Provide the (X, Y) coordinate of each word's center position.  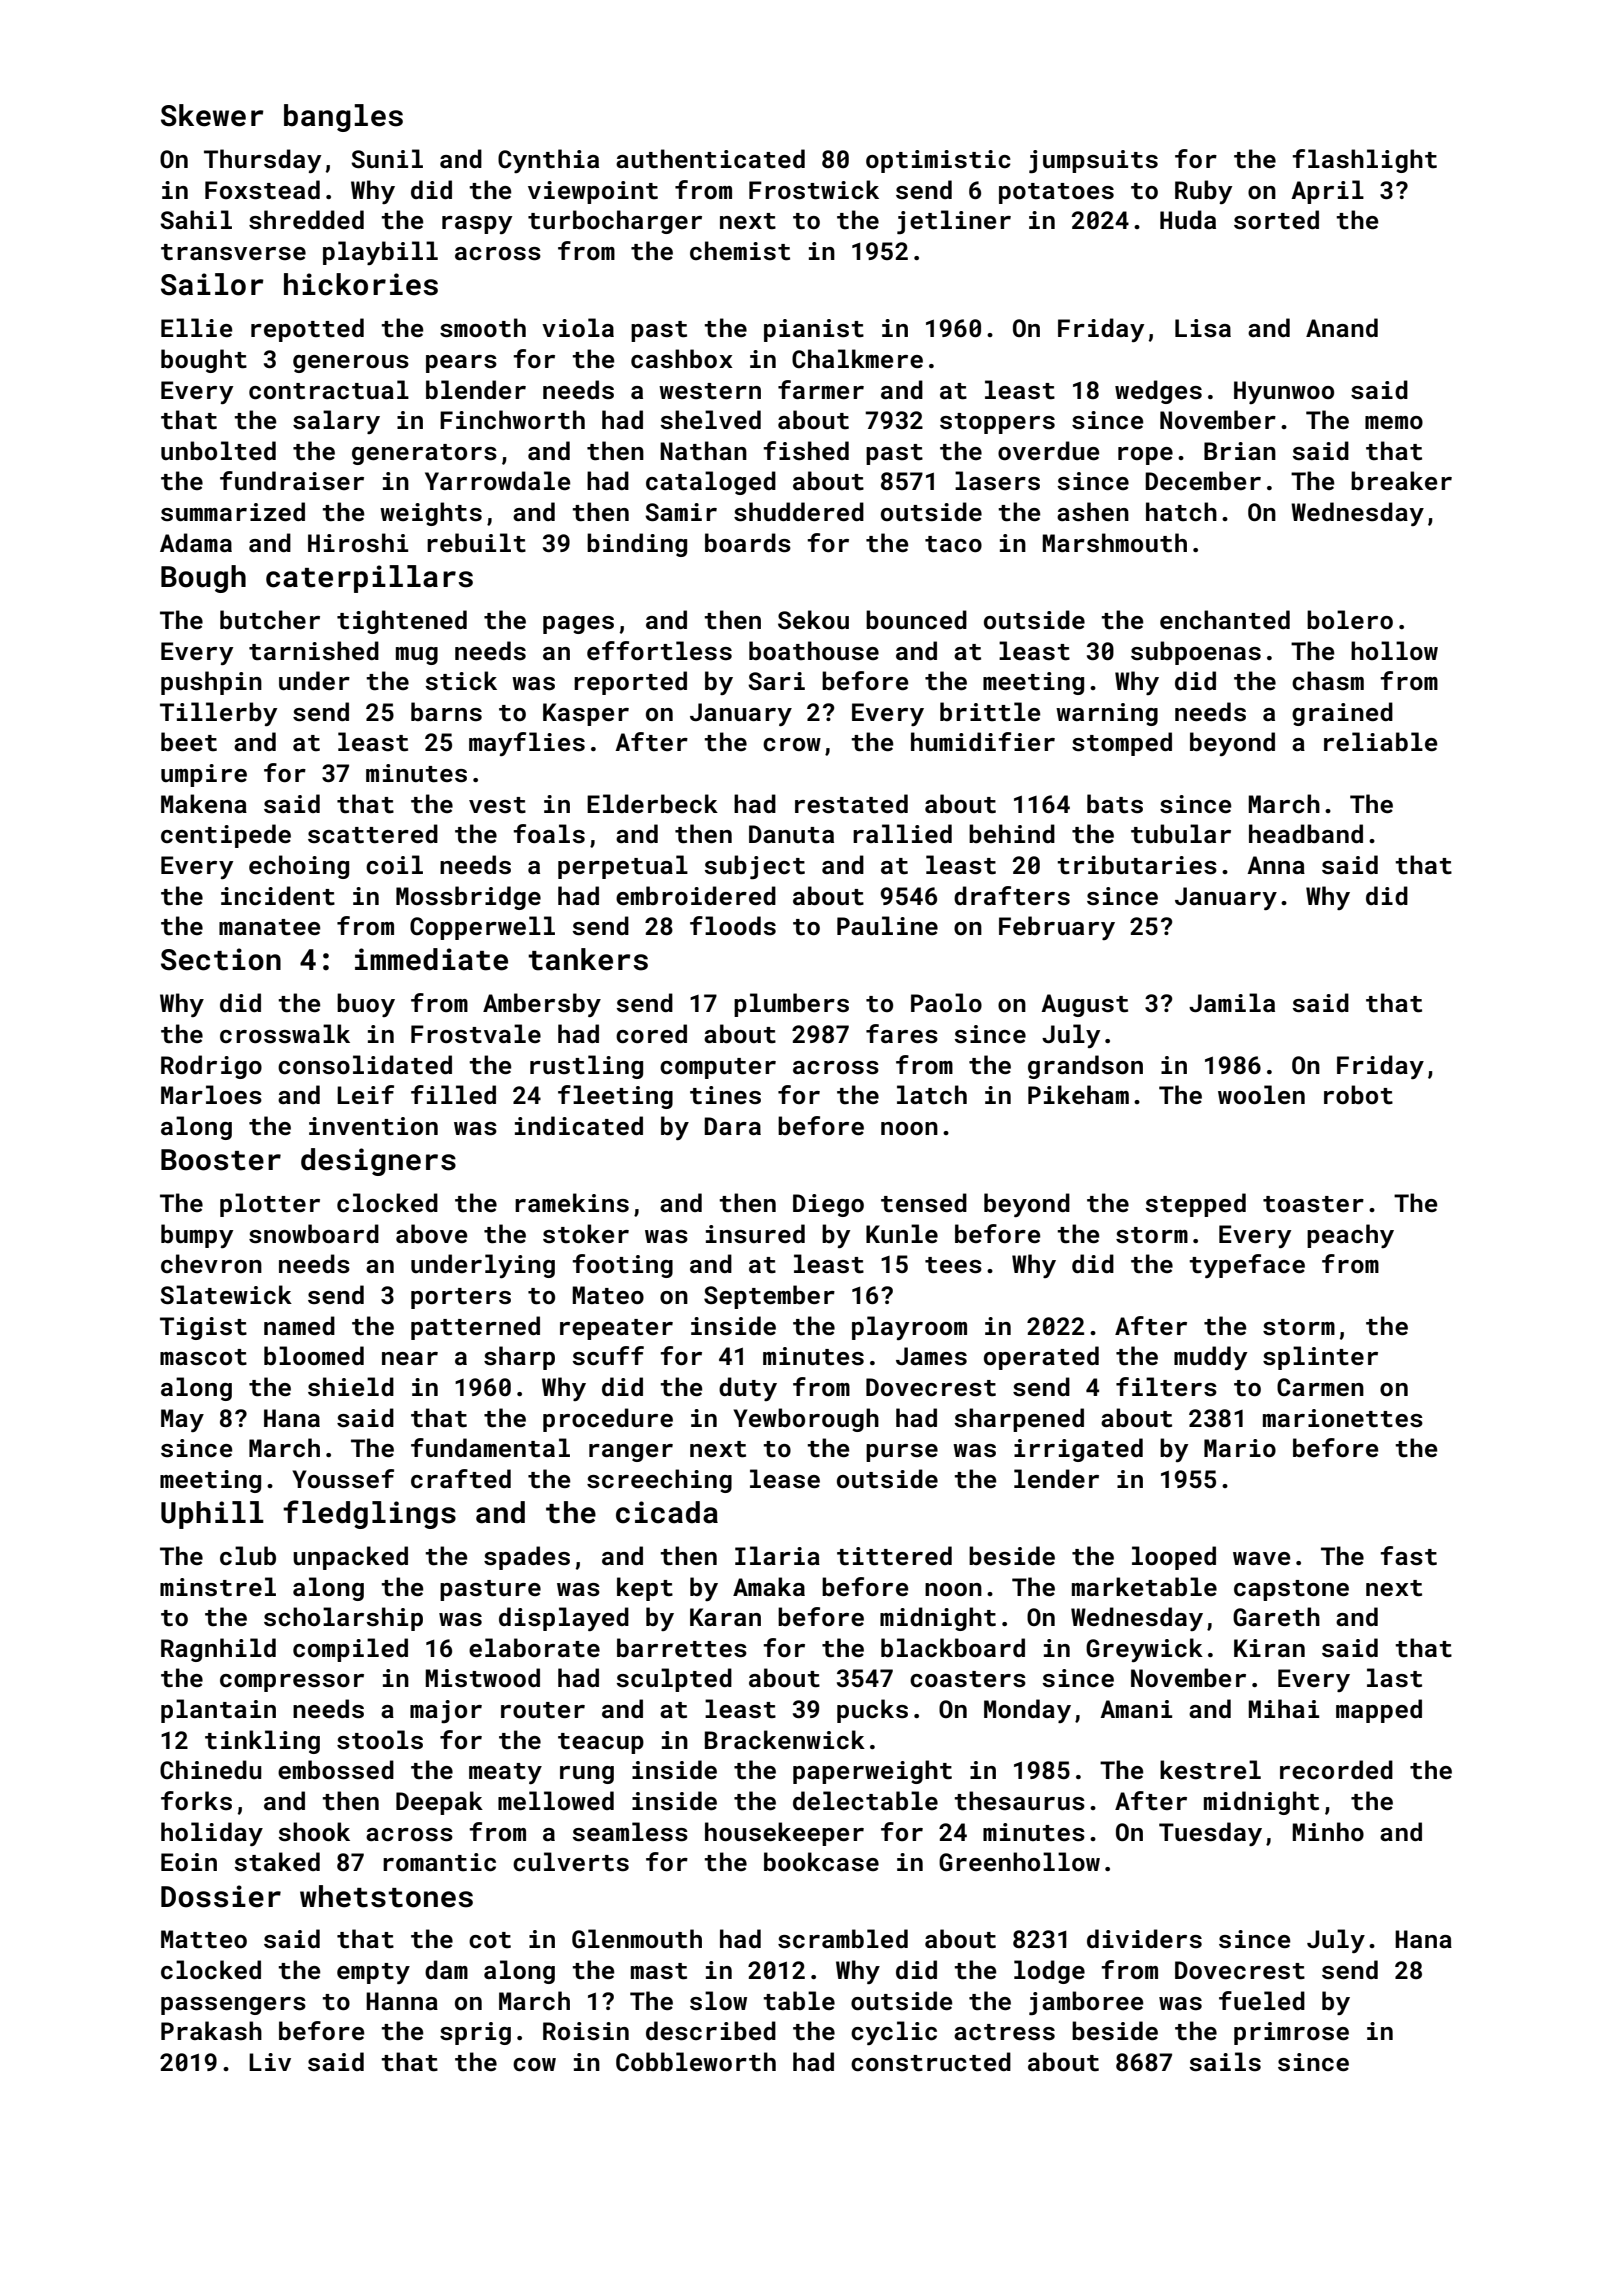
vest (497, 805)
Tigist (203, 1328)
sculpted (674, 1680)
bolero (1350, 619)
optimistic (938, 161)
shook (314, 1832)
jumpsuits (1093, 162)
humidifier (983, 741)
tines (725, 1095)
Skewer (212, 115)
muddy (1210, 1358)
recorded (1336, 1770)
